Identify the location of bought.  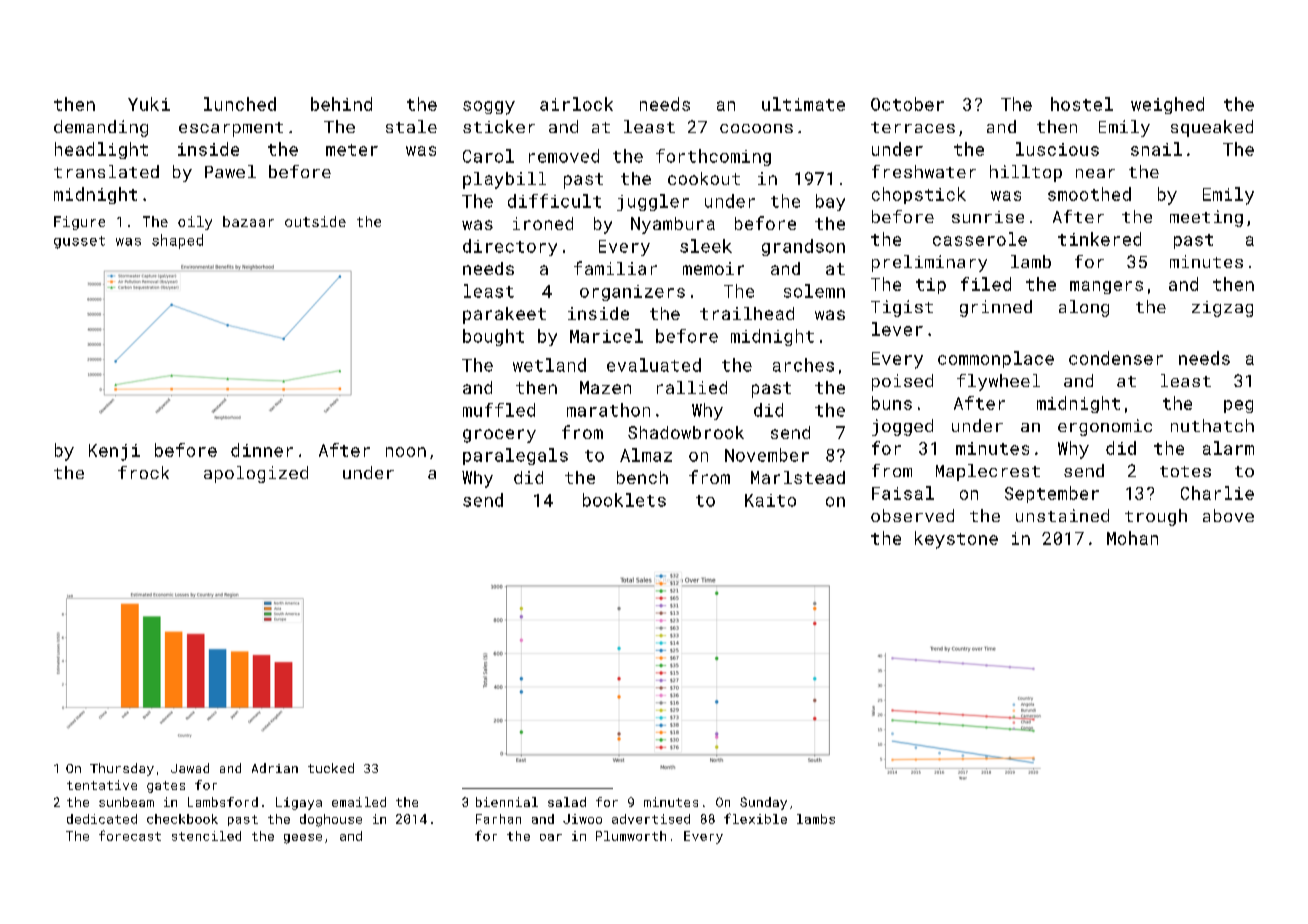
(493, 337).
